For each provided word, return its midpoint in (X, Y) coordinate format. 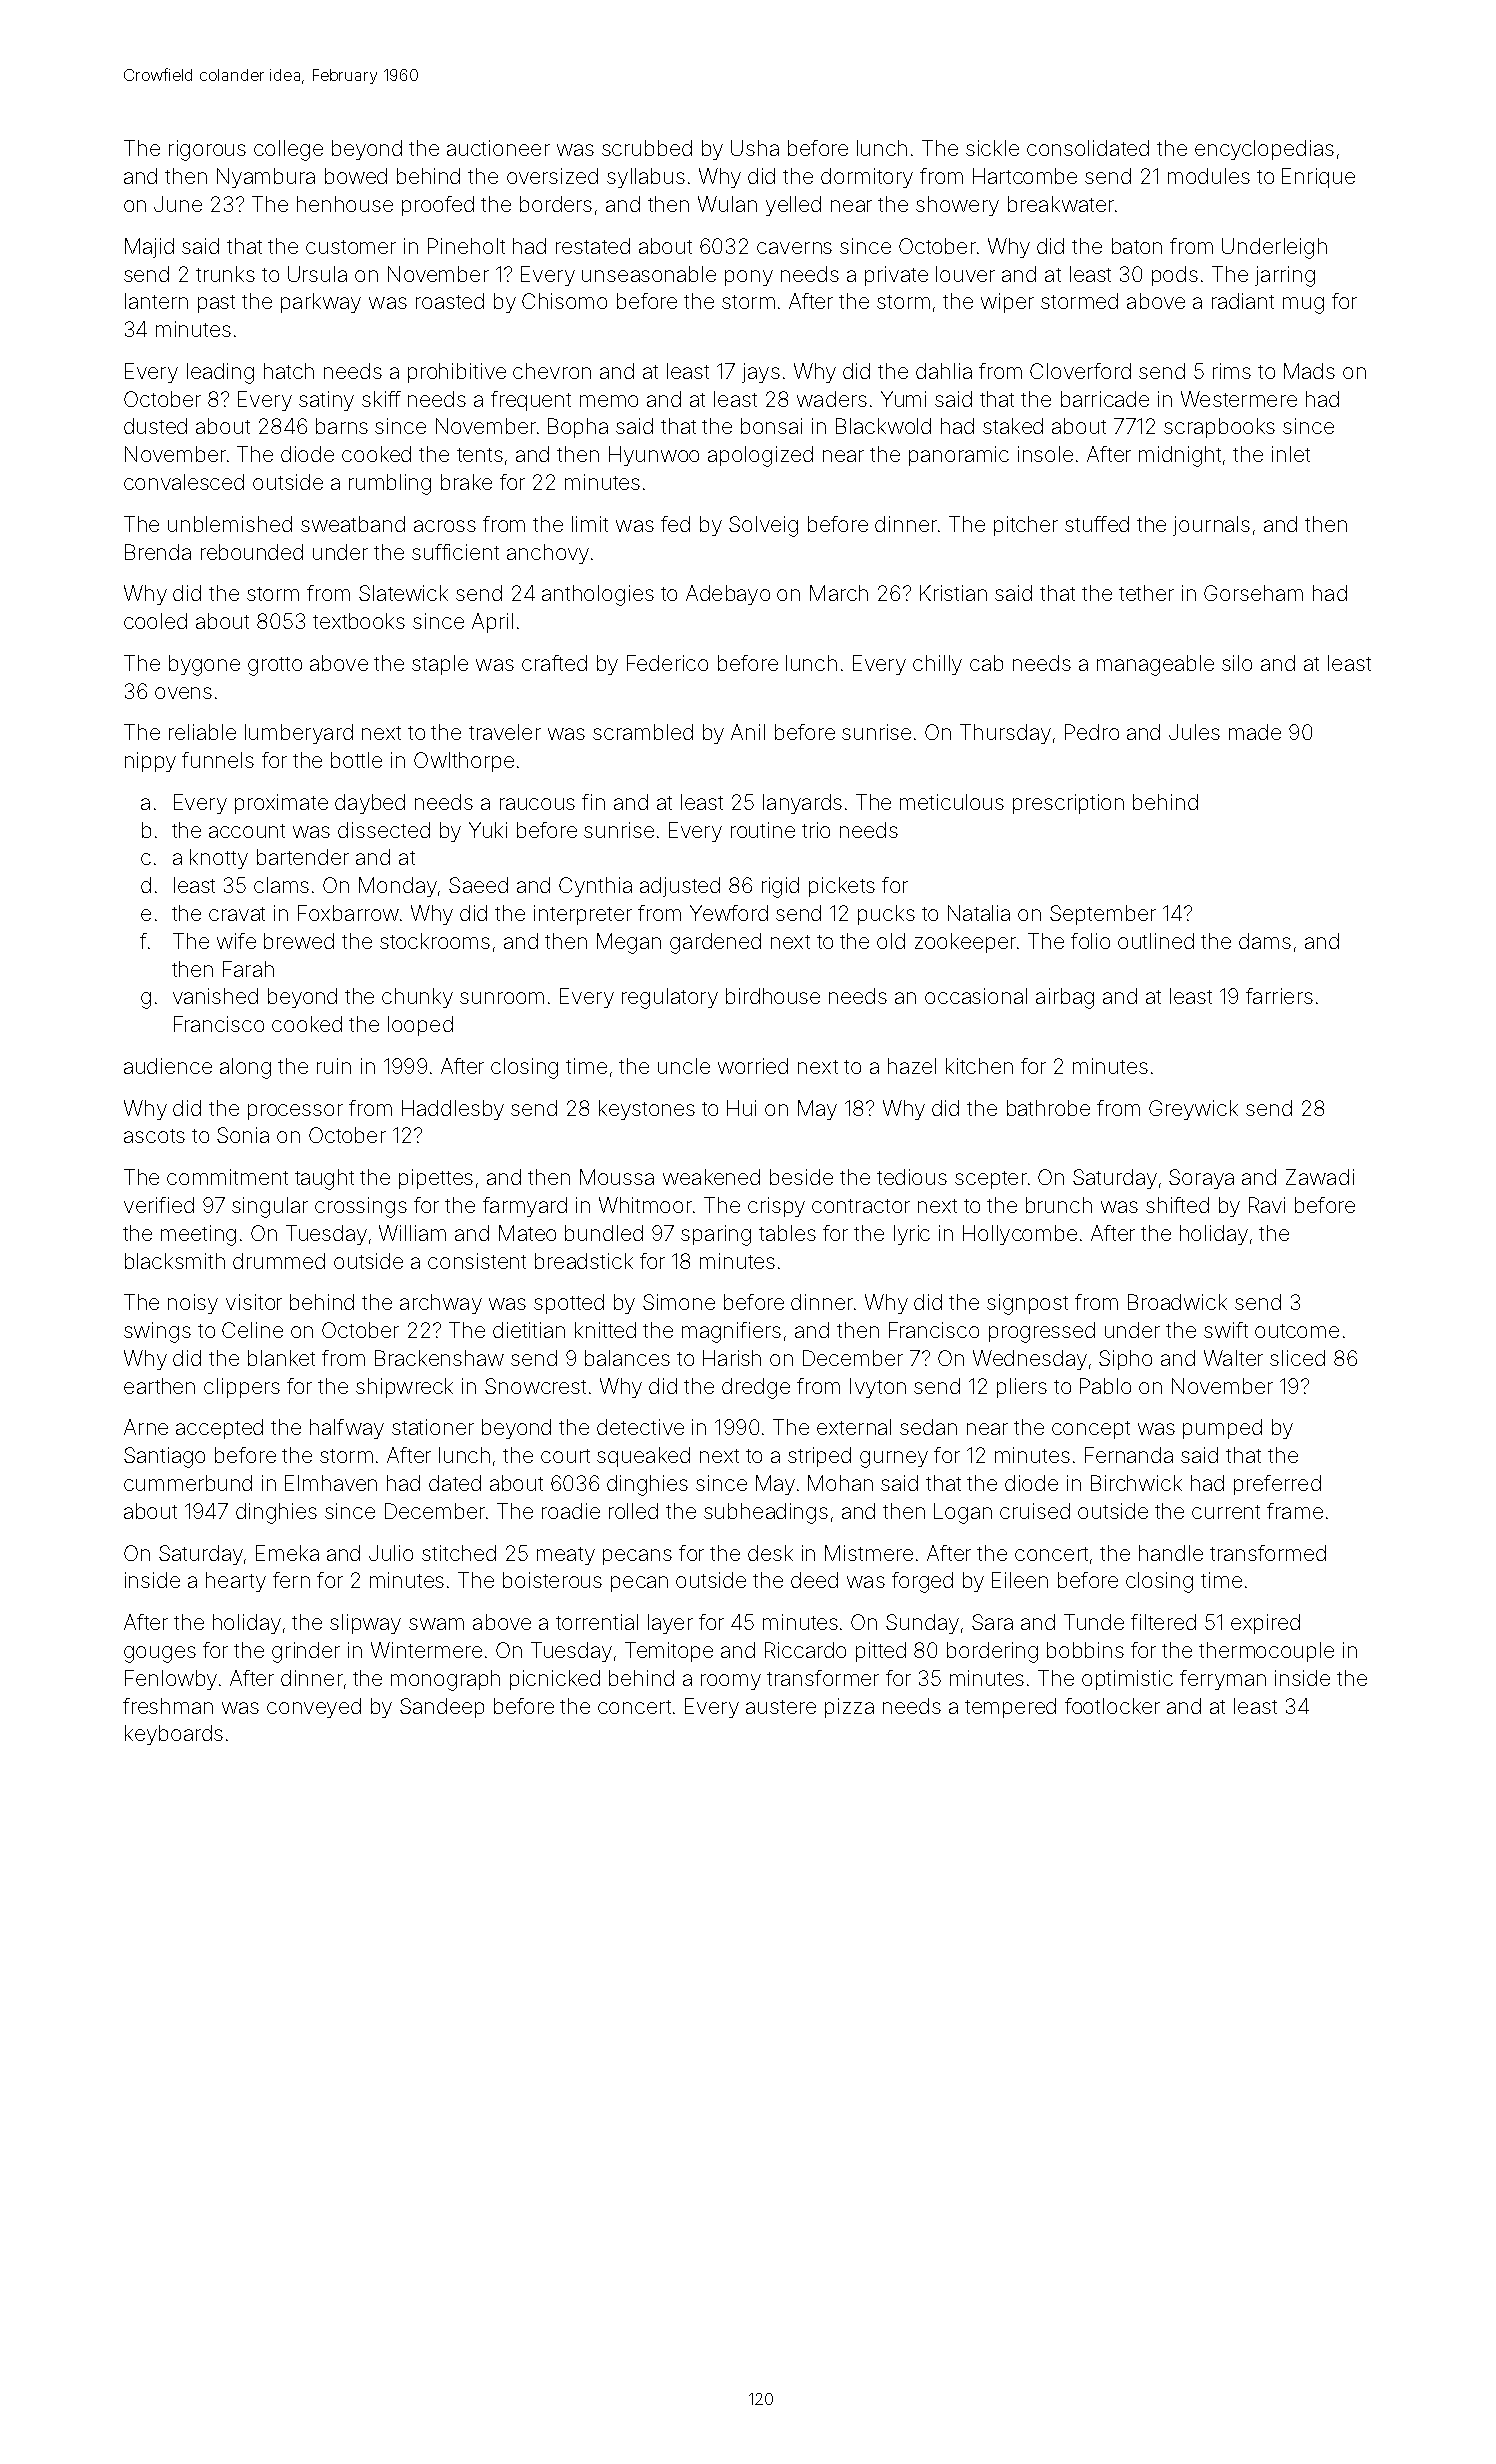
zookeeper (965, 943)
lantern (156, 301)
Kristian (953, 593)
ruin (334, 1066)
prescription (1068, 804)
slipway (365, 1624)
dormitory (867, 178)
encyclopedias (1264, 150)
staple (440, 665)
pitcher (1026, 526)
